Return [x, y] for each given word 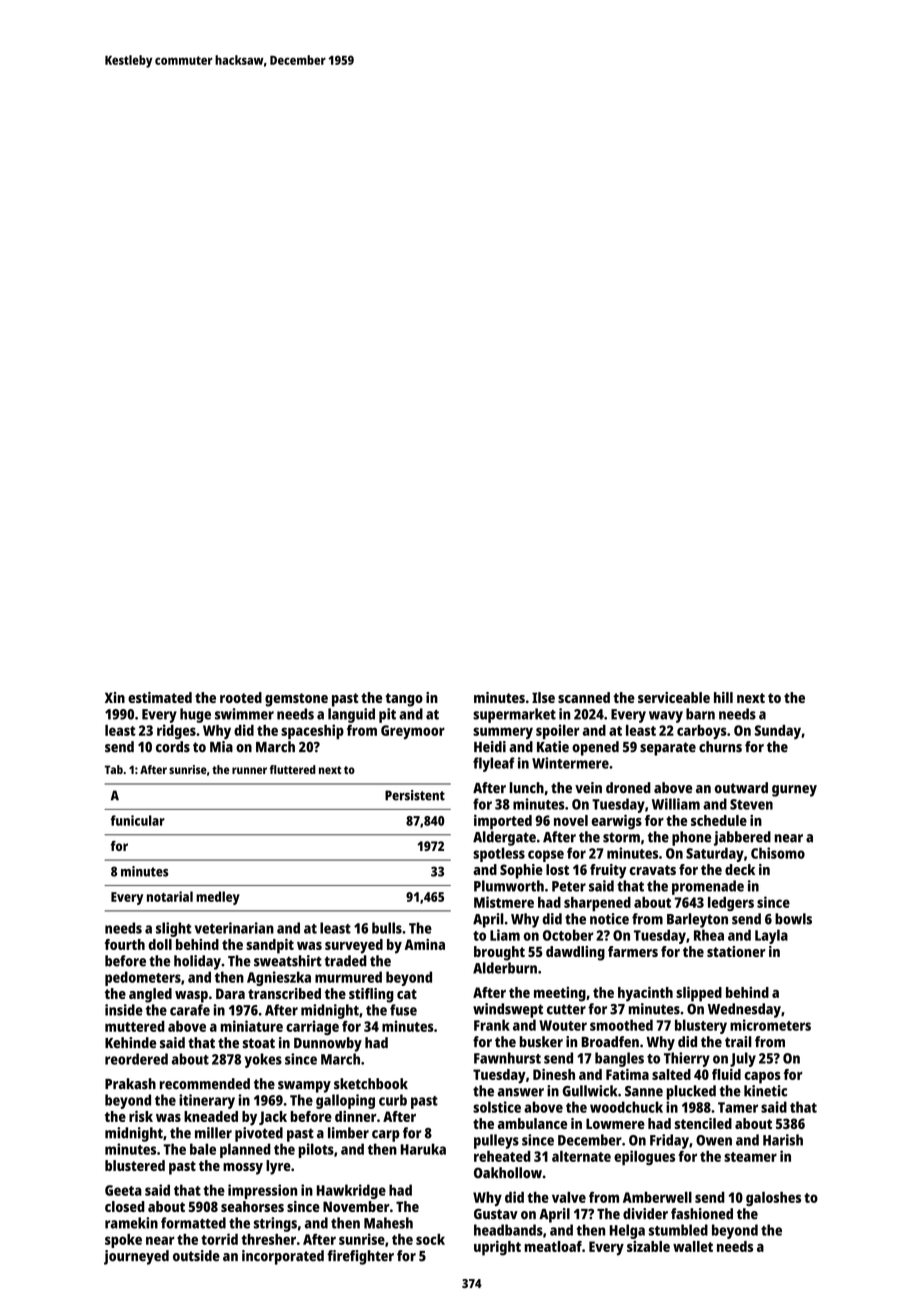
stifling [371, 995]
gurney [794, 791]
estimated [160, 697]
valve [569, 1197]
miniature [251, 1026]
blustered [135, 1165]
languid [351, 715]
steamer [750, 1157]
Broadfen [610, 1042]
